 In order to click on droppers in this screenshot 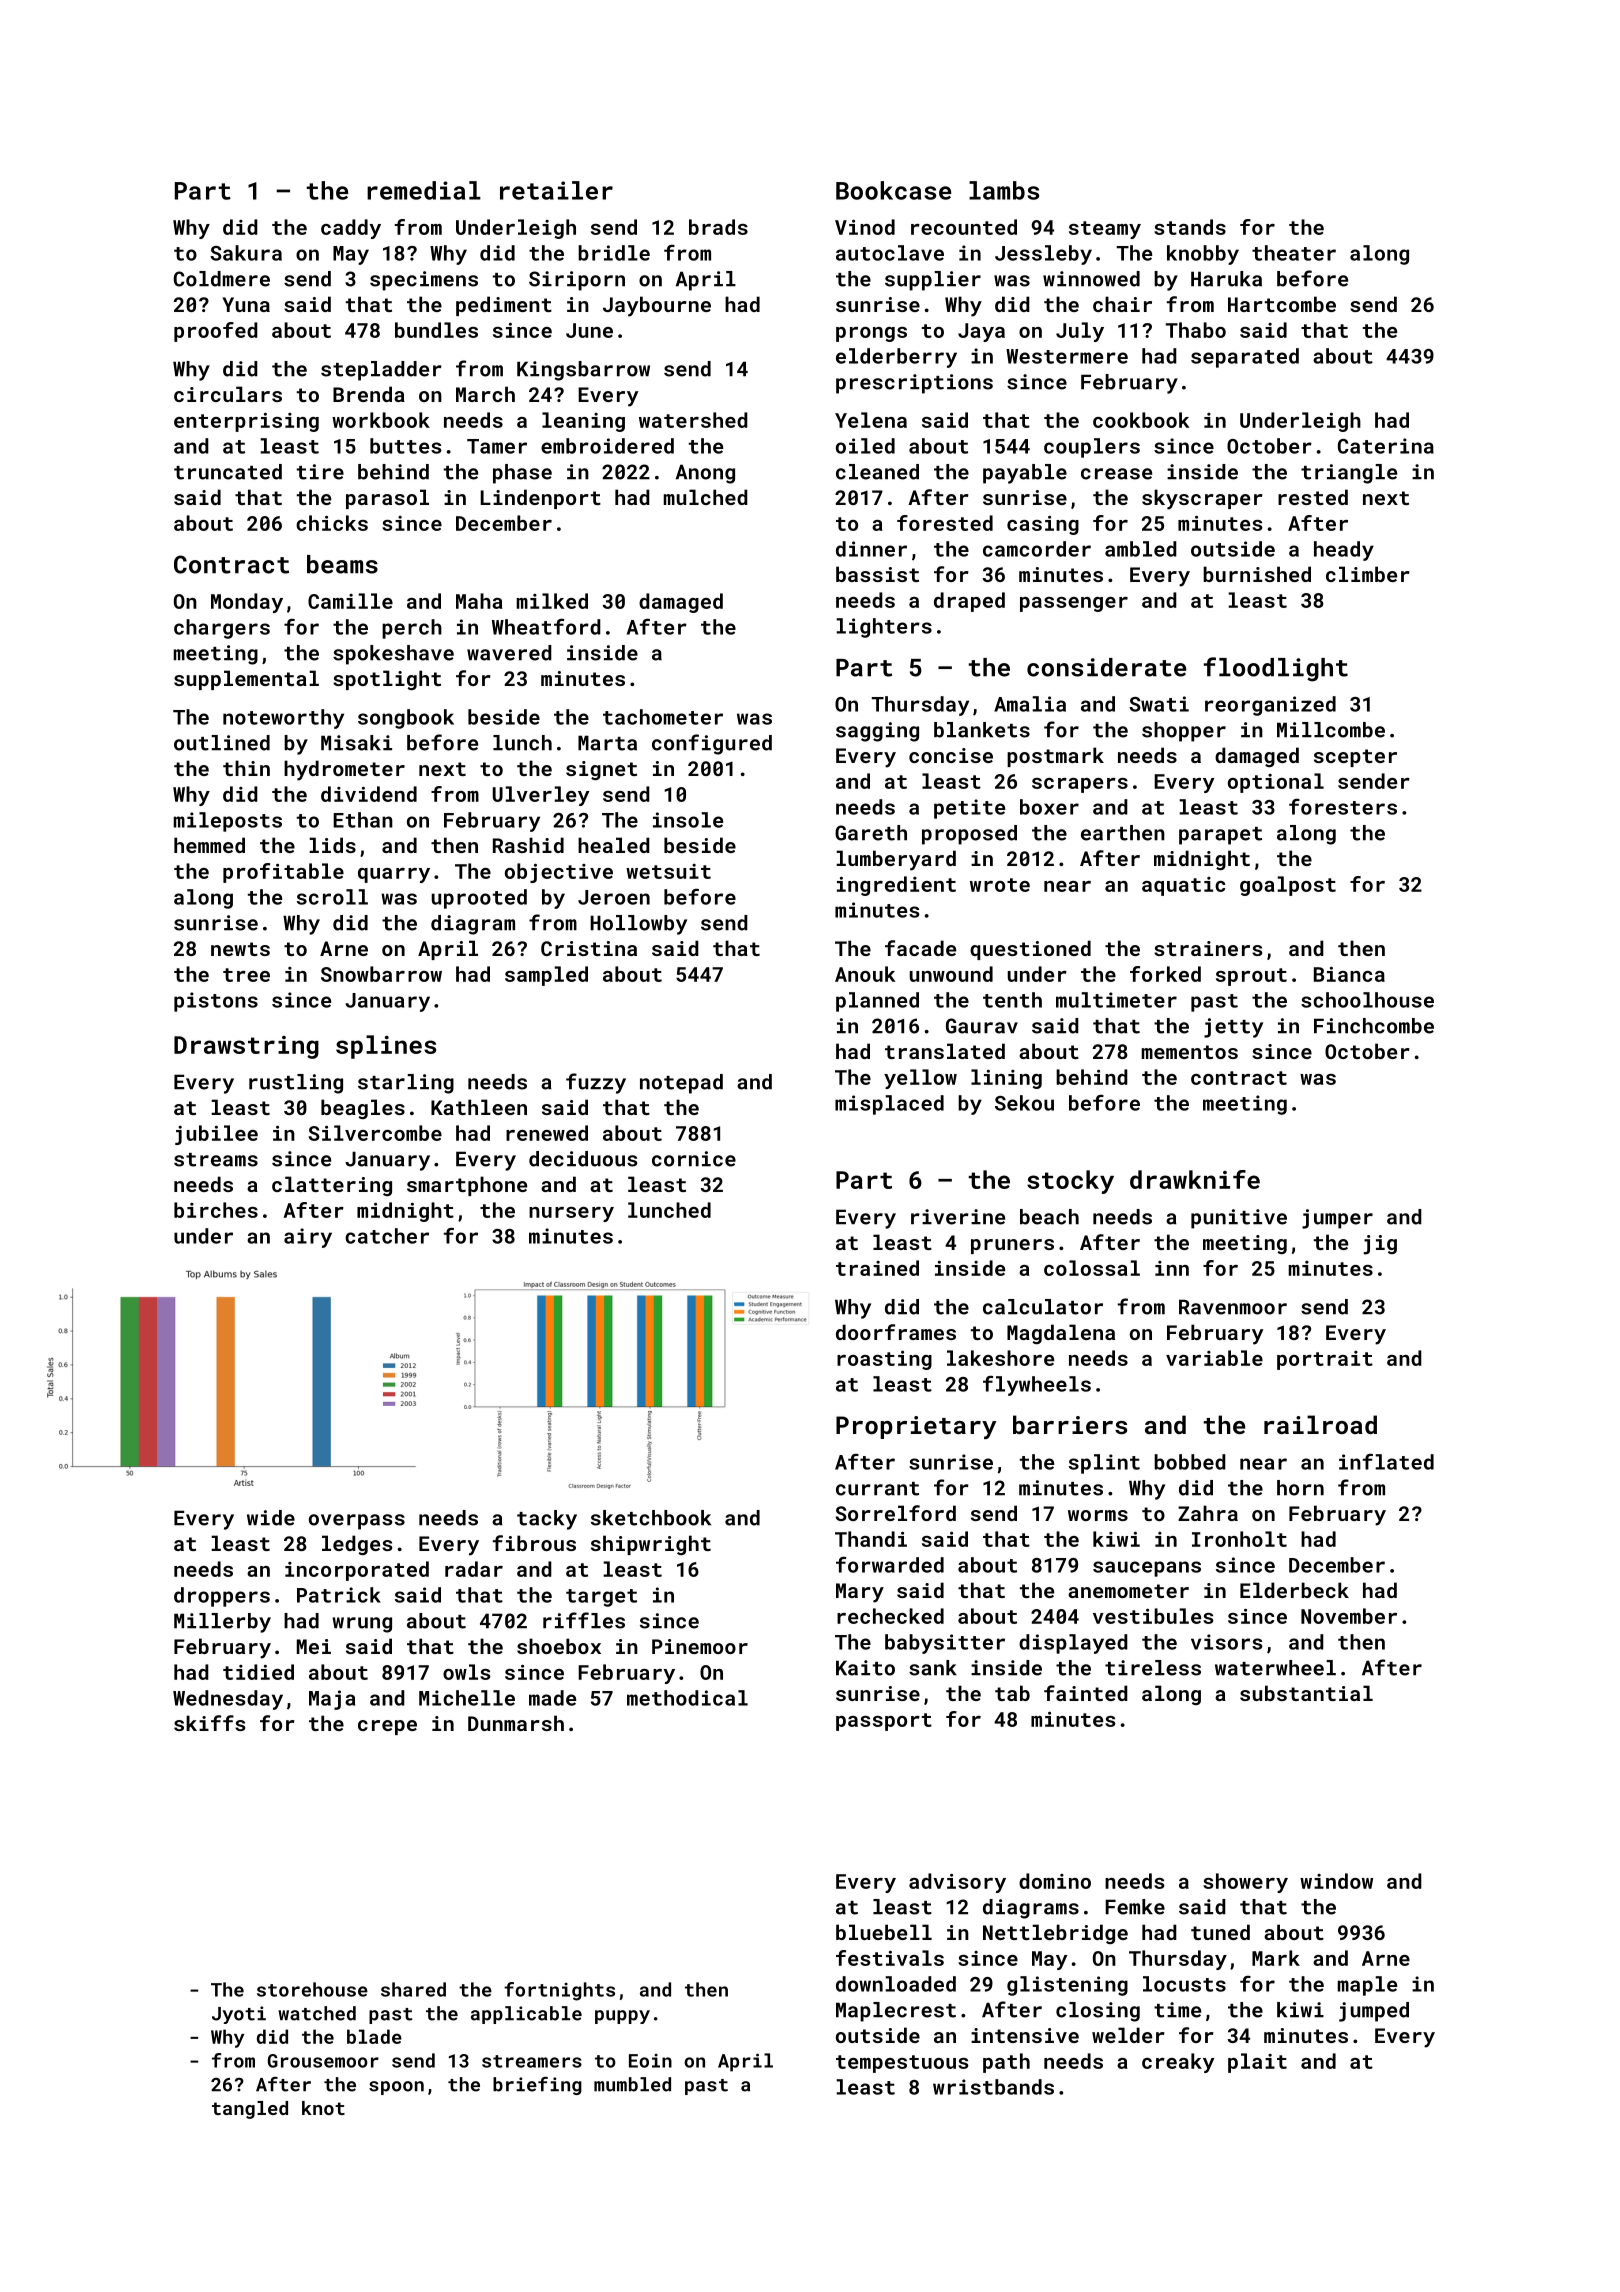, I will do `click(222, 1597)`.
